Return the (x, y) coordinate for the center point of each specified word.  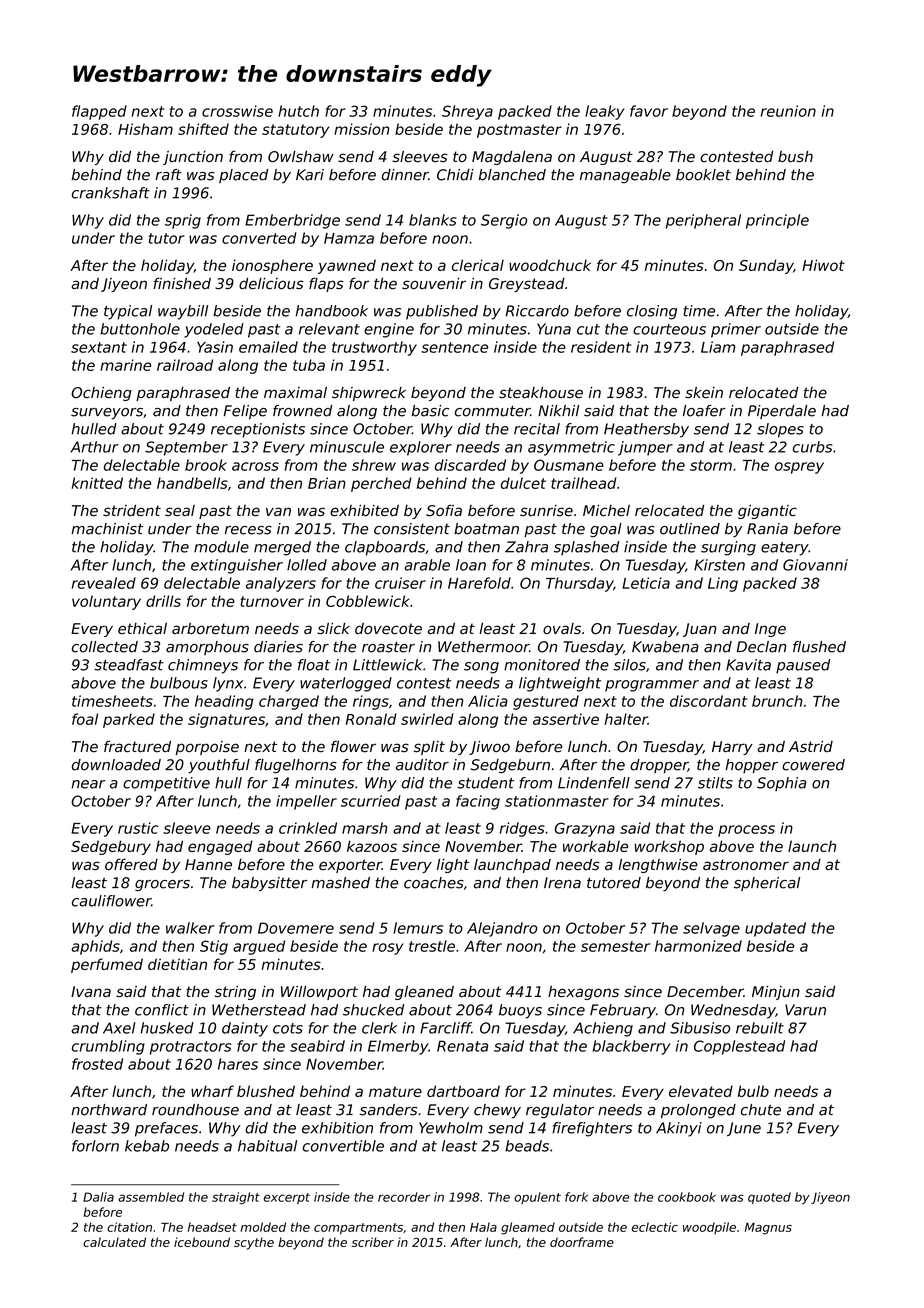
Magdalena (512, 158)
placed (243, 176)
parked (129, 720)
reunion (788, 111)
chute (761, 1110)
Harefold (479, 583)
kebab (147, 1146)
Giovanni (815, 565)
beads (527, 1146)
